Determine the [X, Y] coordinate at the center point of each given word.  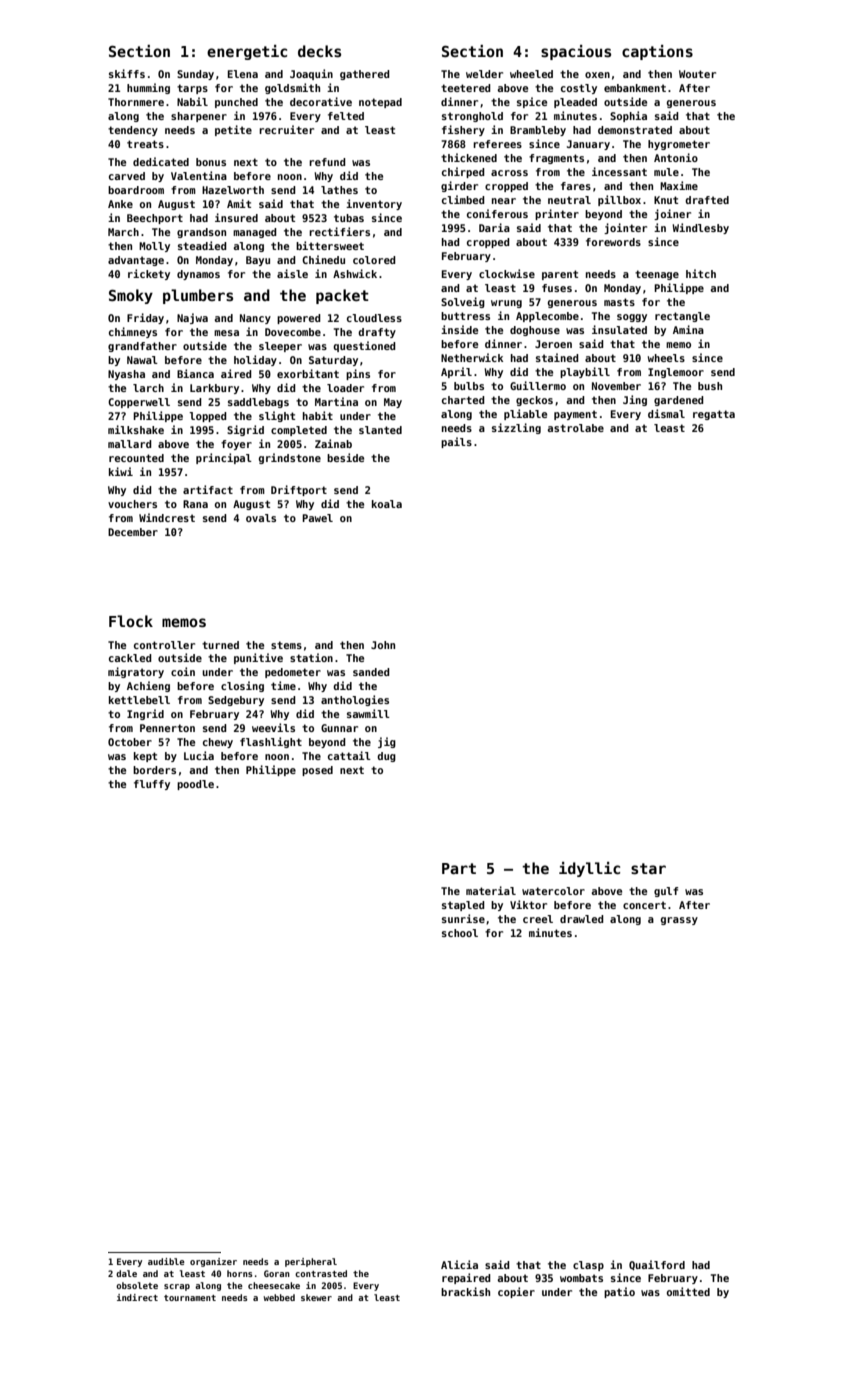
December [133, 532]
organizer [213, 1262]
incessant [619, 171]
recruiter [286, 129]
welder [484, 74]
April [456, 372]
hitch [701, 273]
